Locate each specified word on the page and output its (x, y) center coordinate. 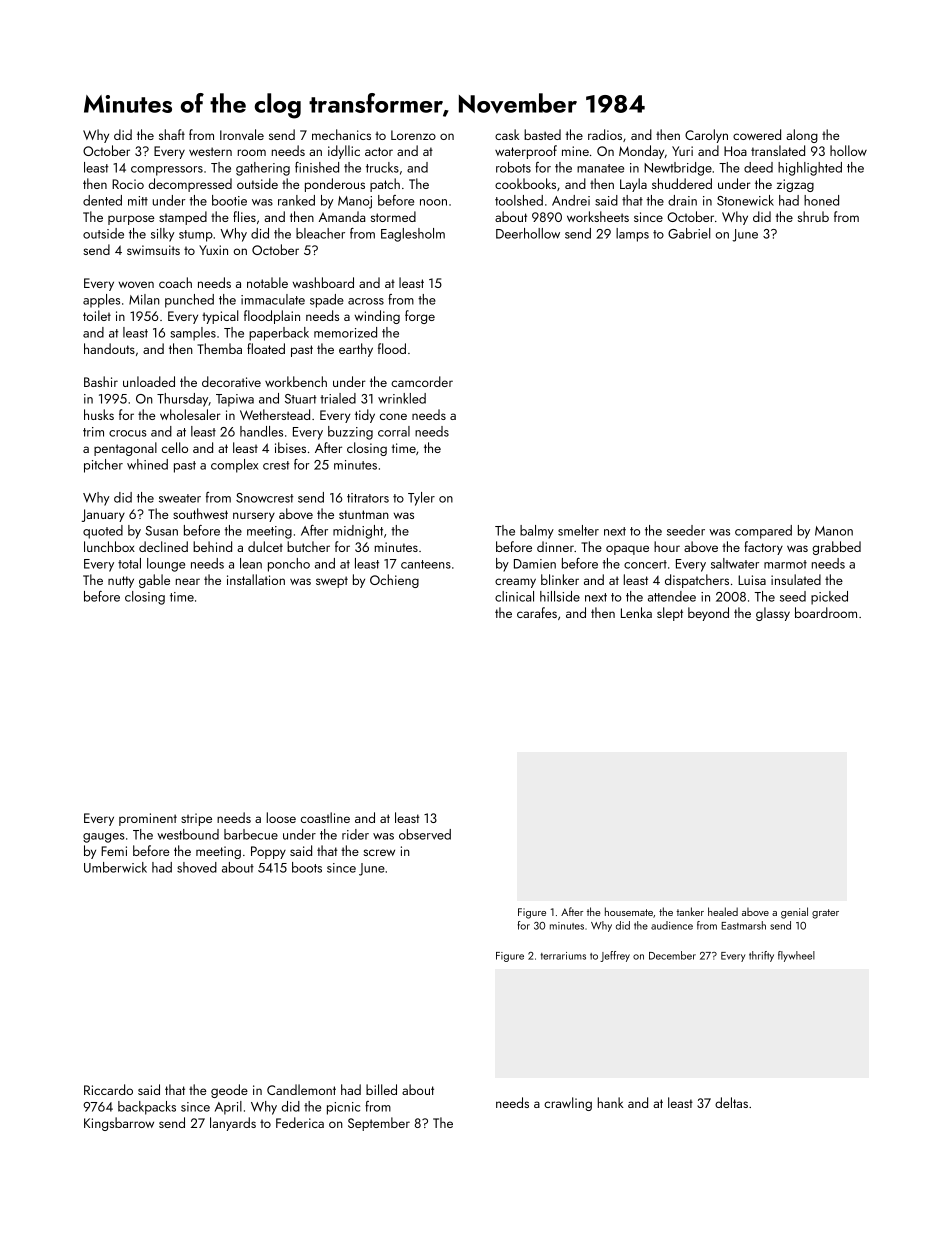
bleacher (320, 233)
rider (355, 834)
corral (394, 431)
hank (610, 1102)
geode (229, 1091)
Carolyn (706, 136)
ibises (290, 447)
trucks (382, 167)
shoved (197, 867)
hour (667, 546)
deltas (731, 1102)
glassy (773, 614)
